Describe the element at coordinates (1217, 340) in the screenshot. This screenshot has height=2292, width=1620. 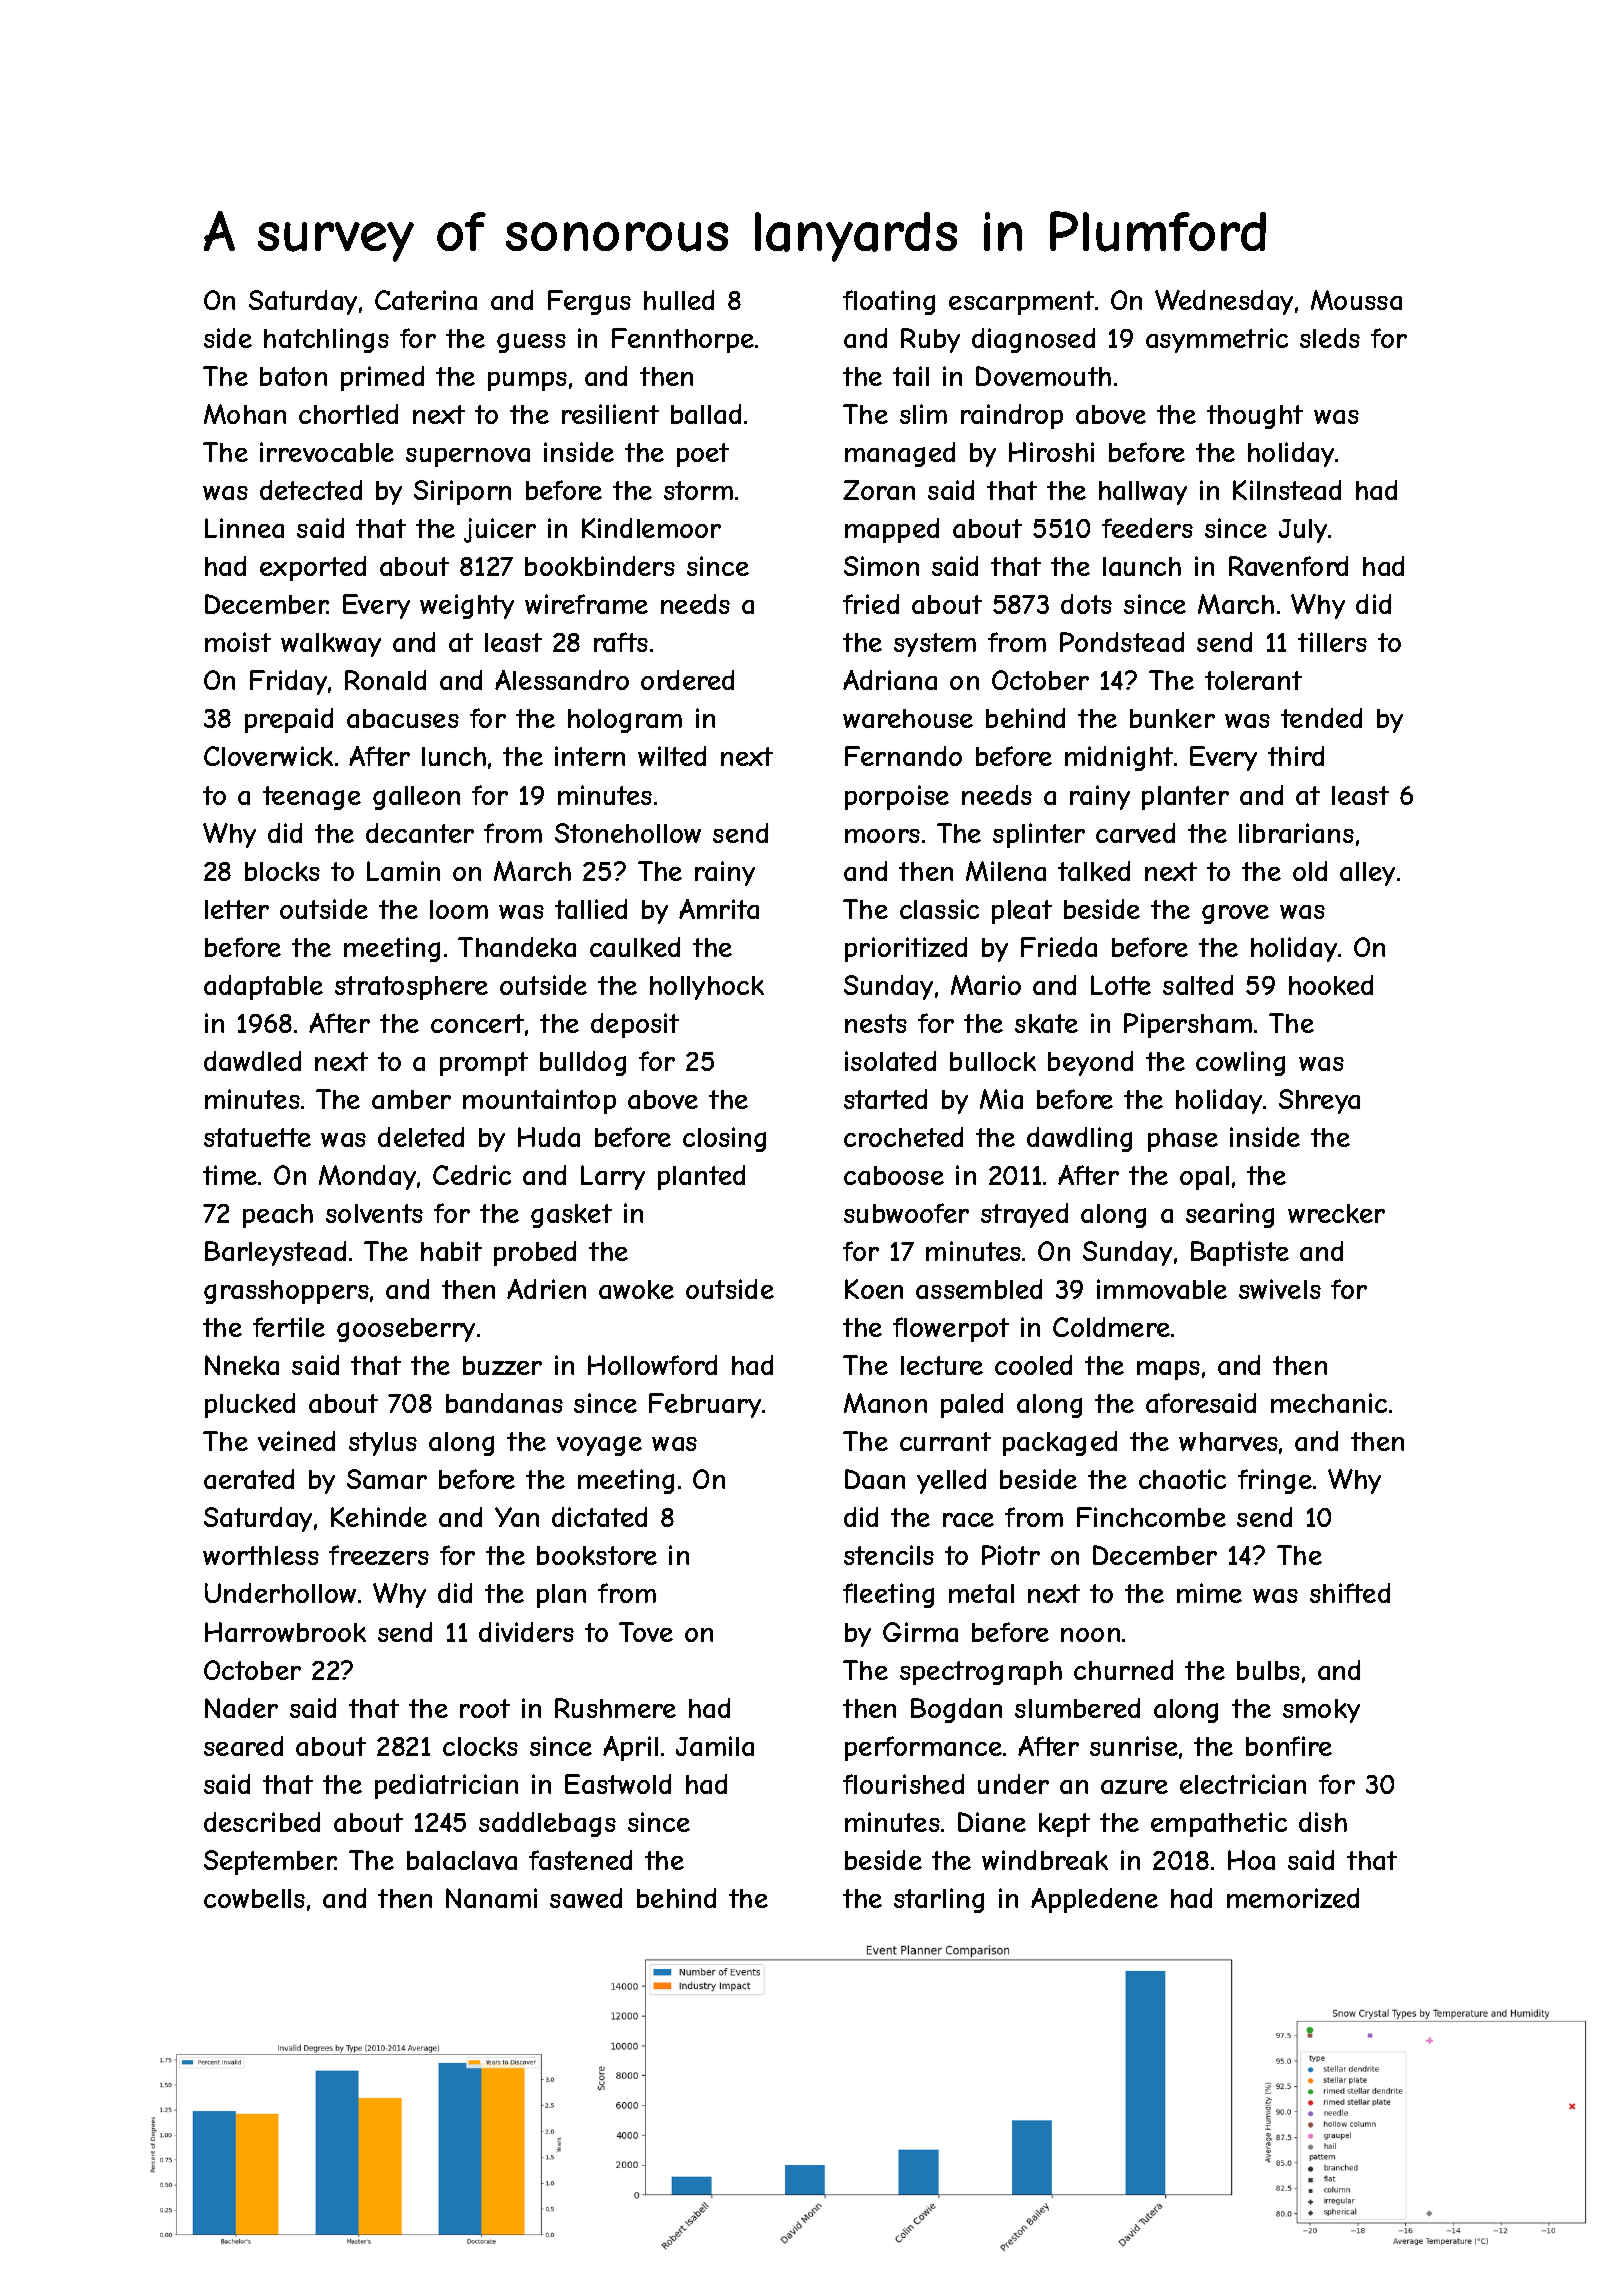
I see `asymmetric` at that location.
